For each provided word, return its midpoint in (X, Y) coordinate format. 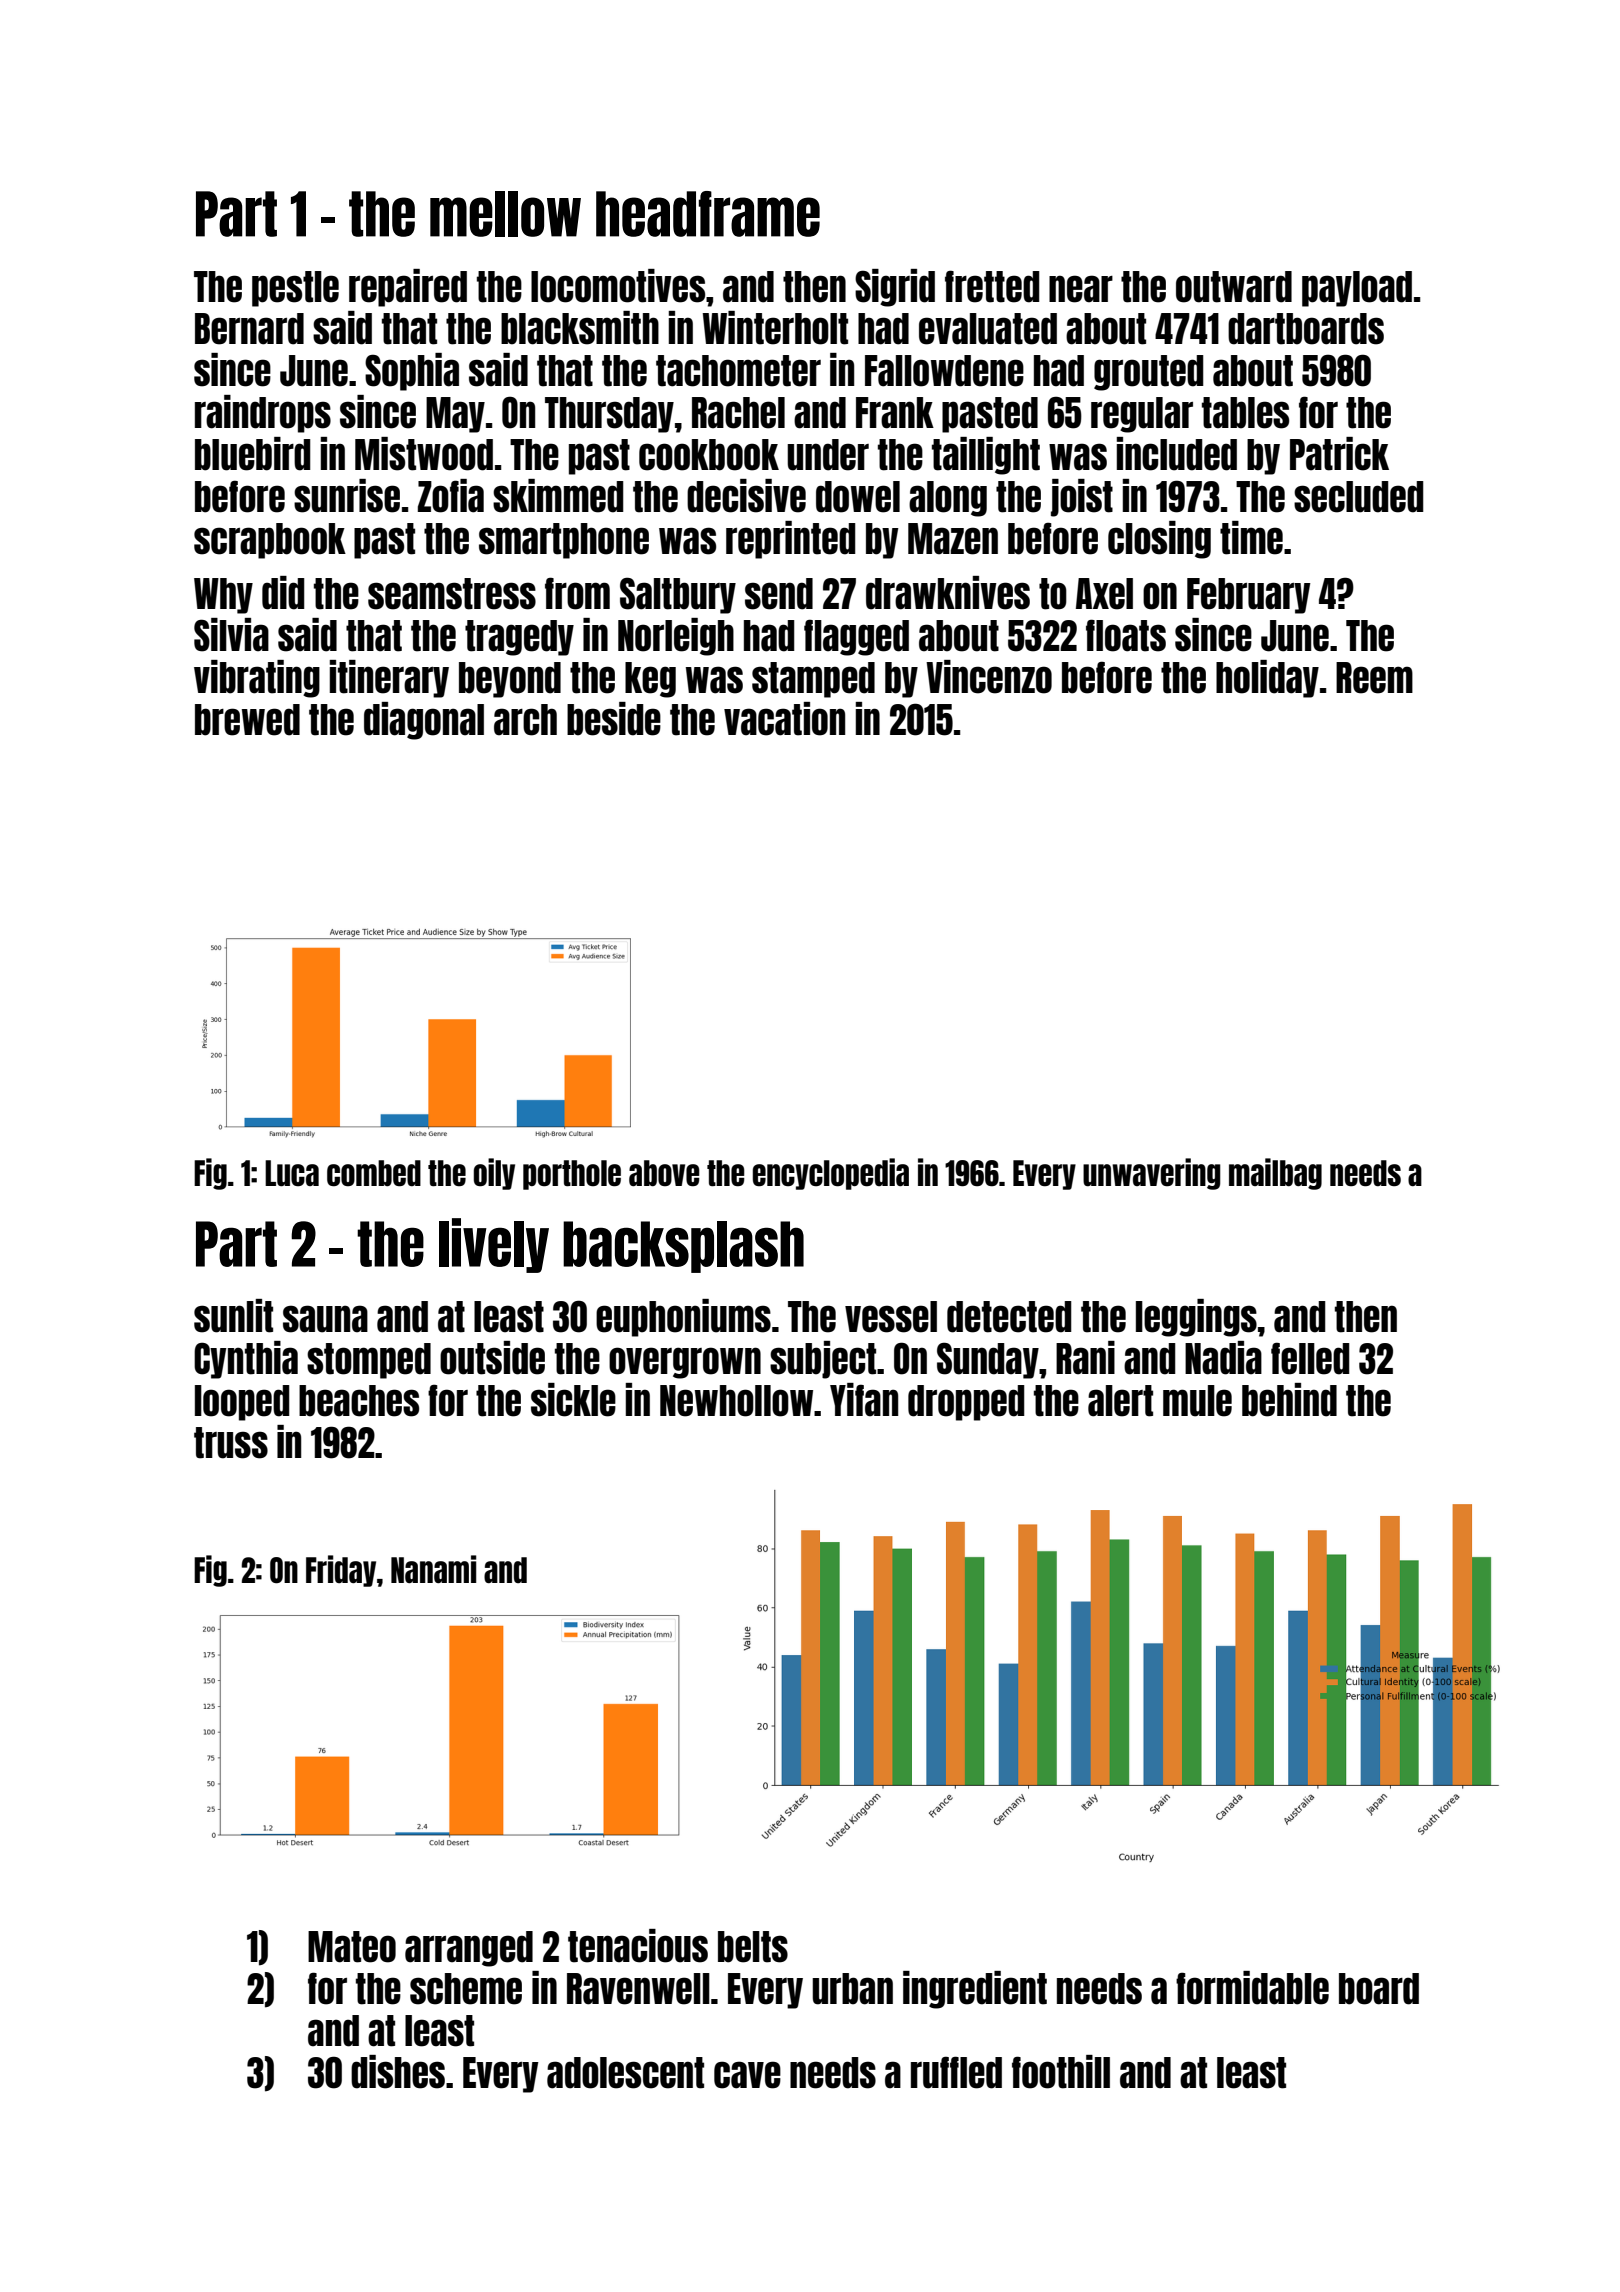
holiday (1267, 679)
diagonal (424, 721)
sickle (573, 1400)
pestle (295, 289)
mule (1197, 1401)
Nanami (433, 1569)
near (1081, 289)
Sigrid (895, 288)
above (664, 1173)
